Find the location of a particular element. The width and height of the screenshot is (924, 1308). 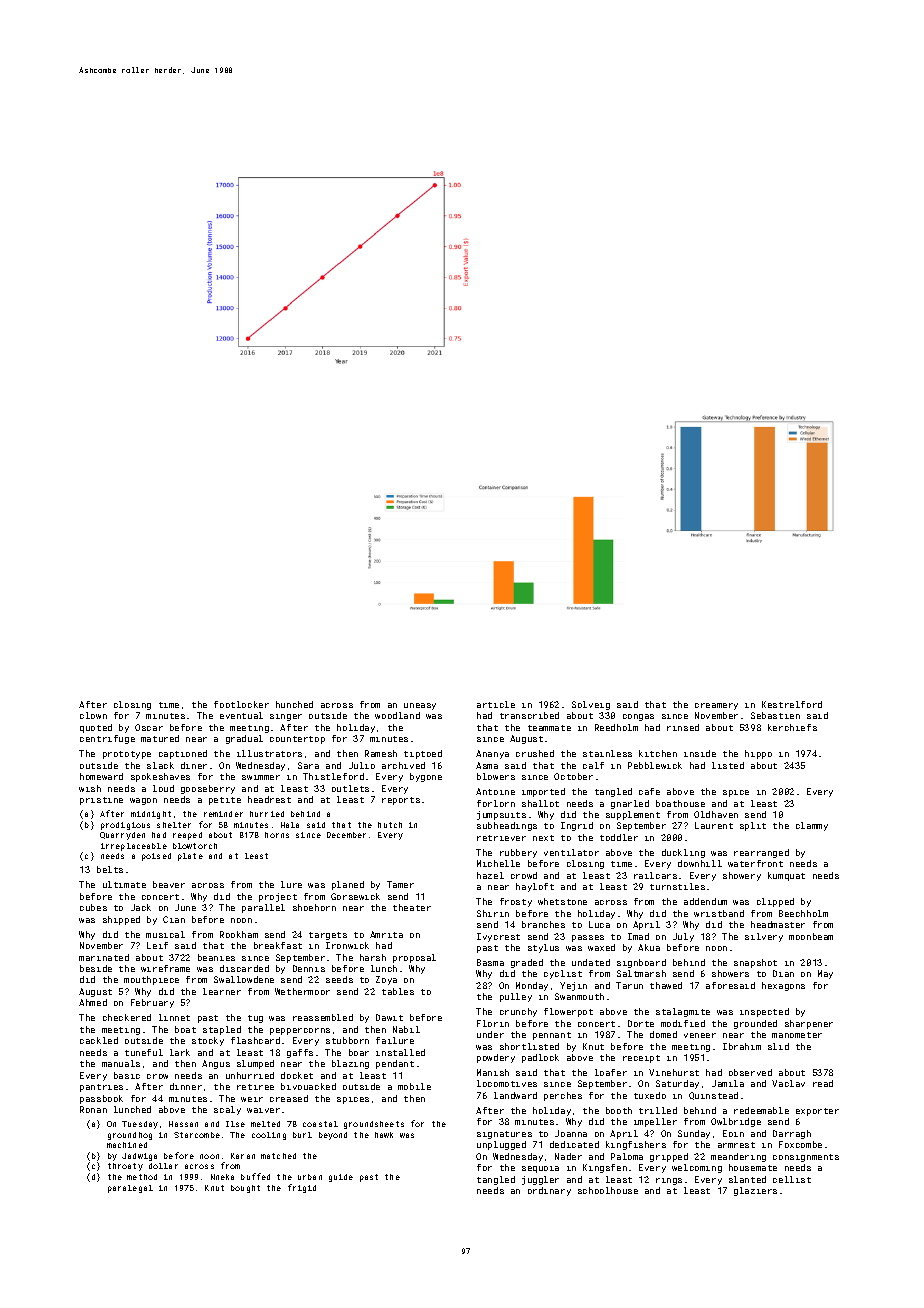

dinner is located at coordinates (186, 1086).
